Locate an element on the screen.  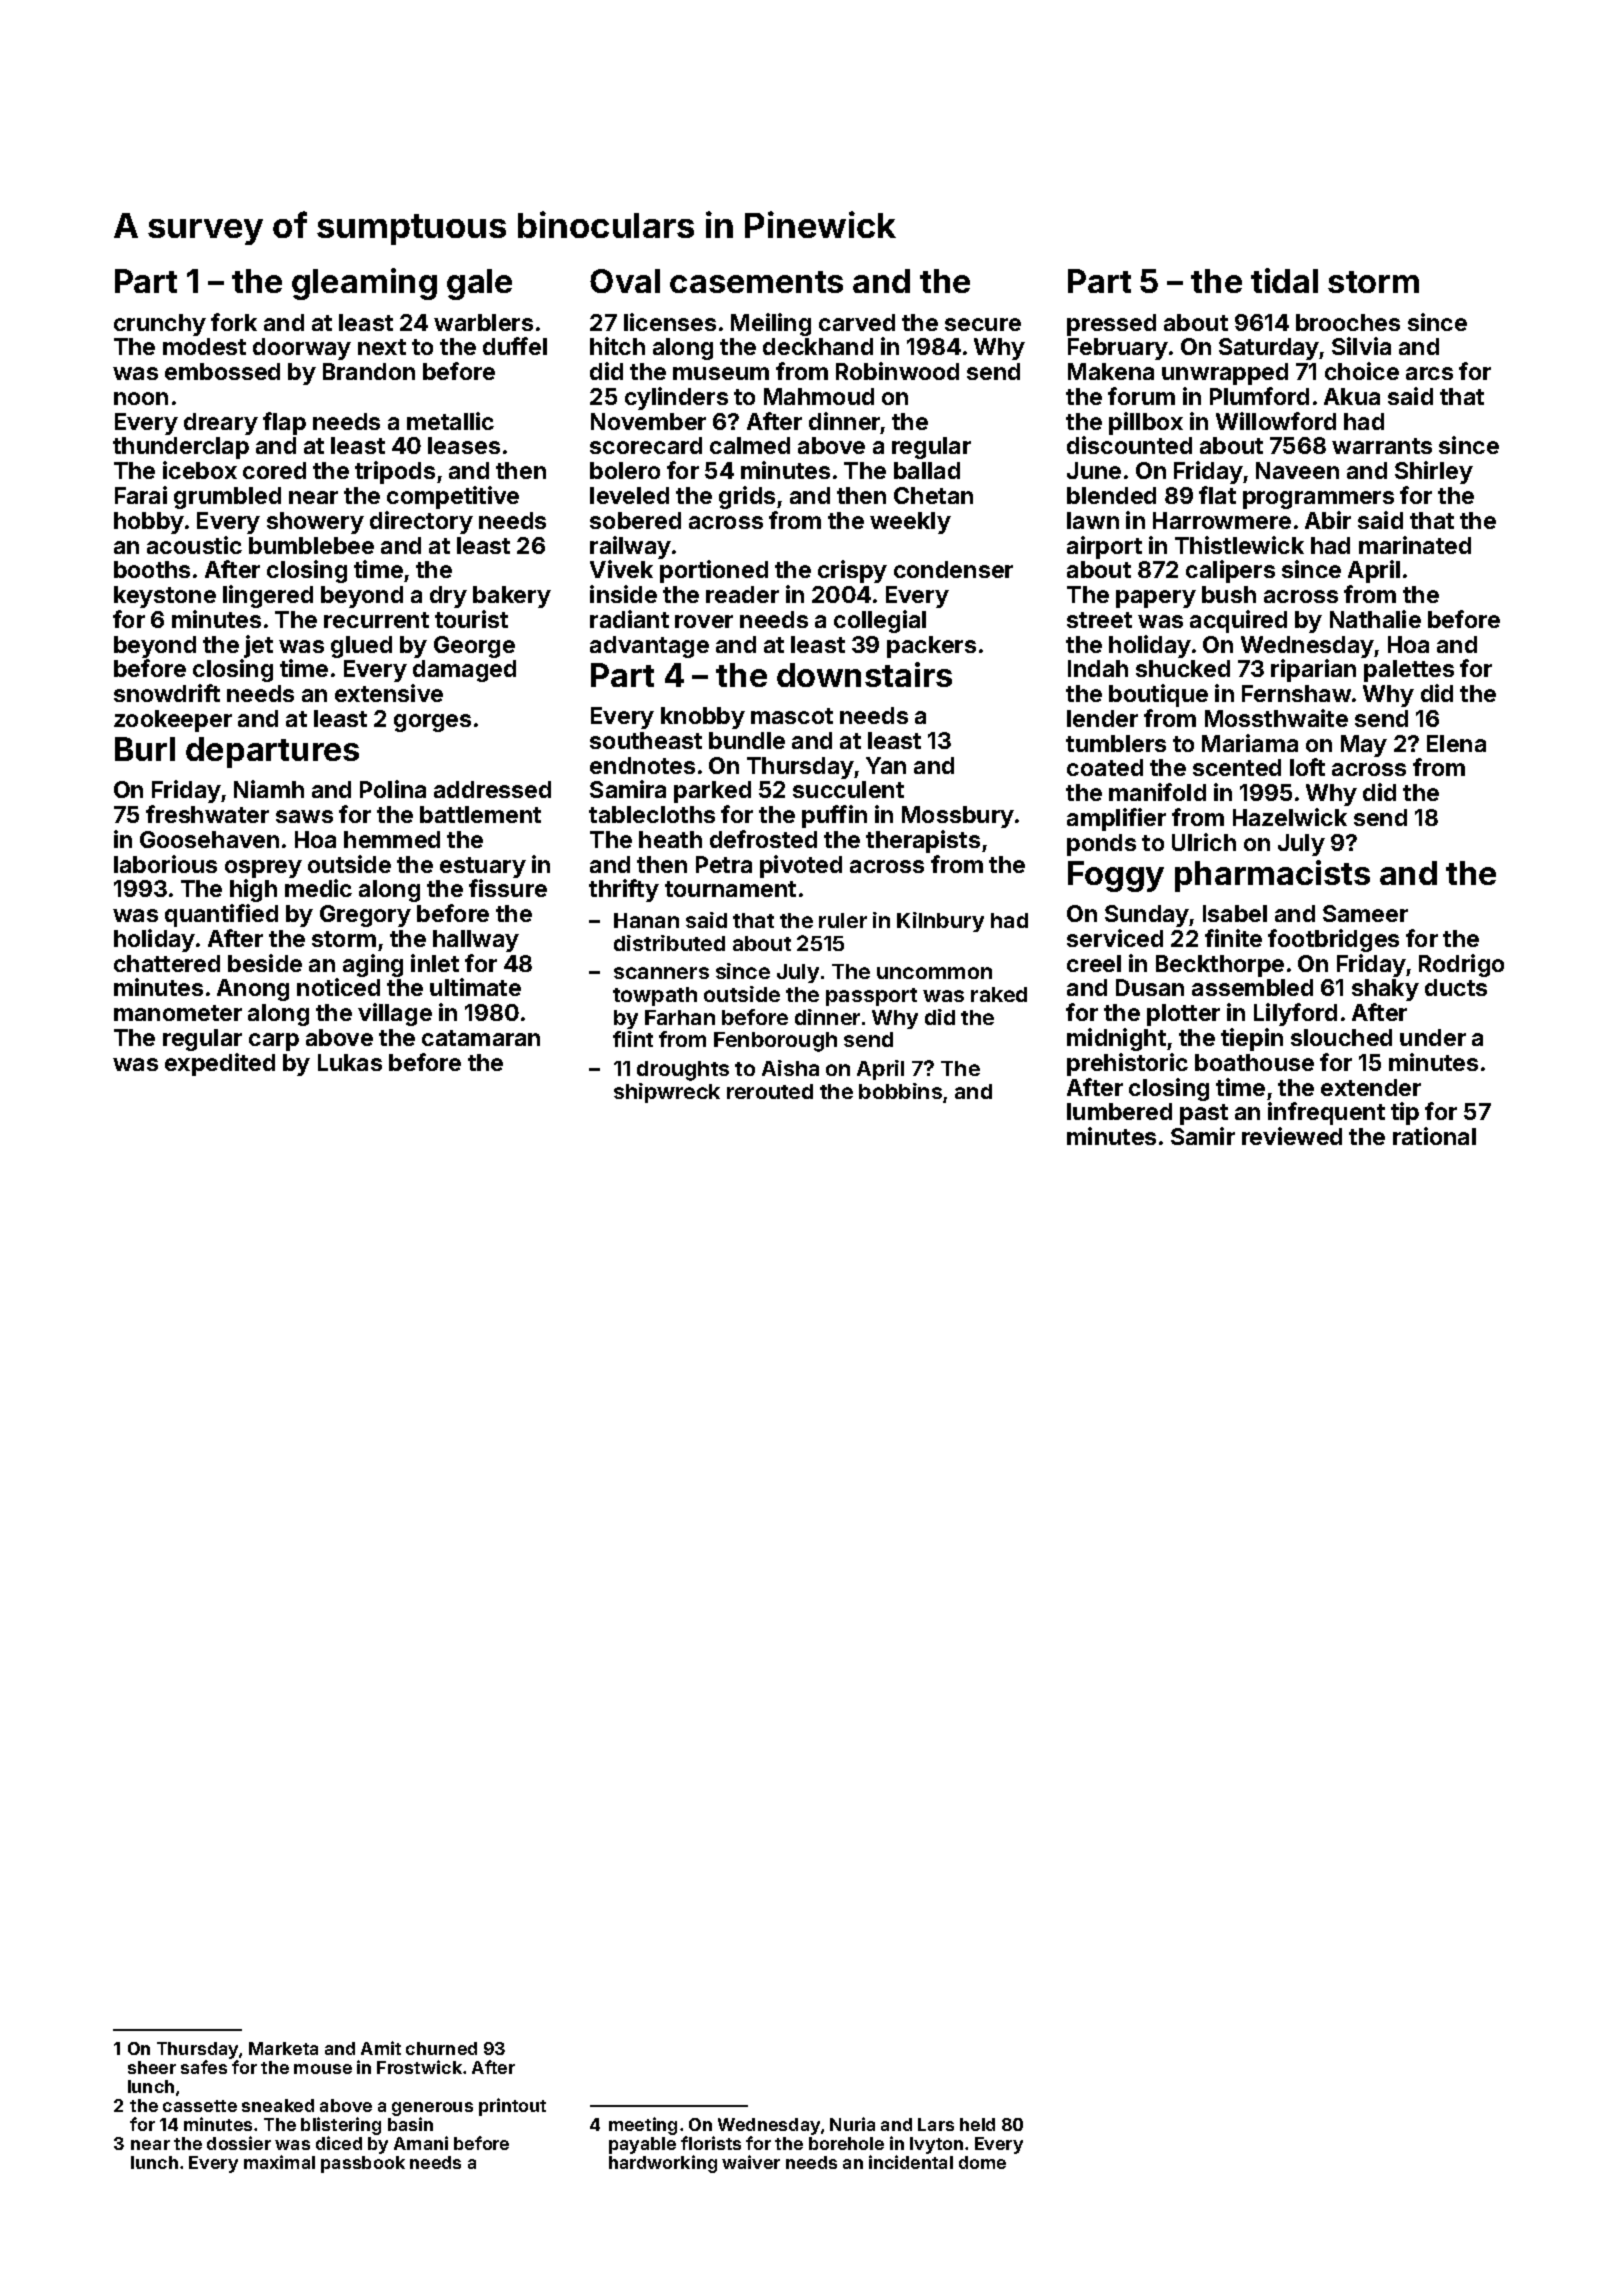
dome is located at coordinates (982, 2162).
